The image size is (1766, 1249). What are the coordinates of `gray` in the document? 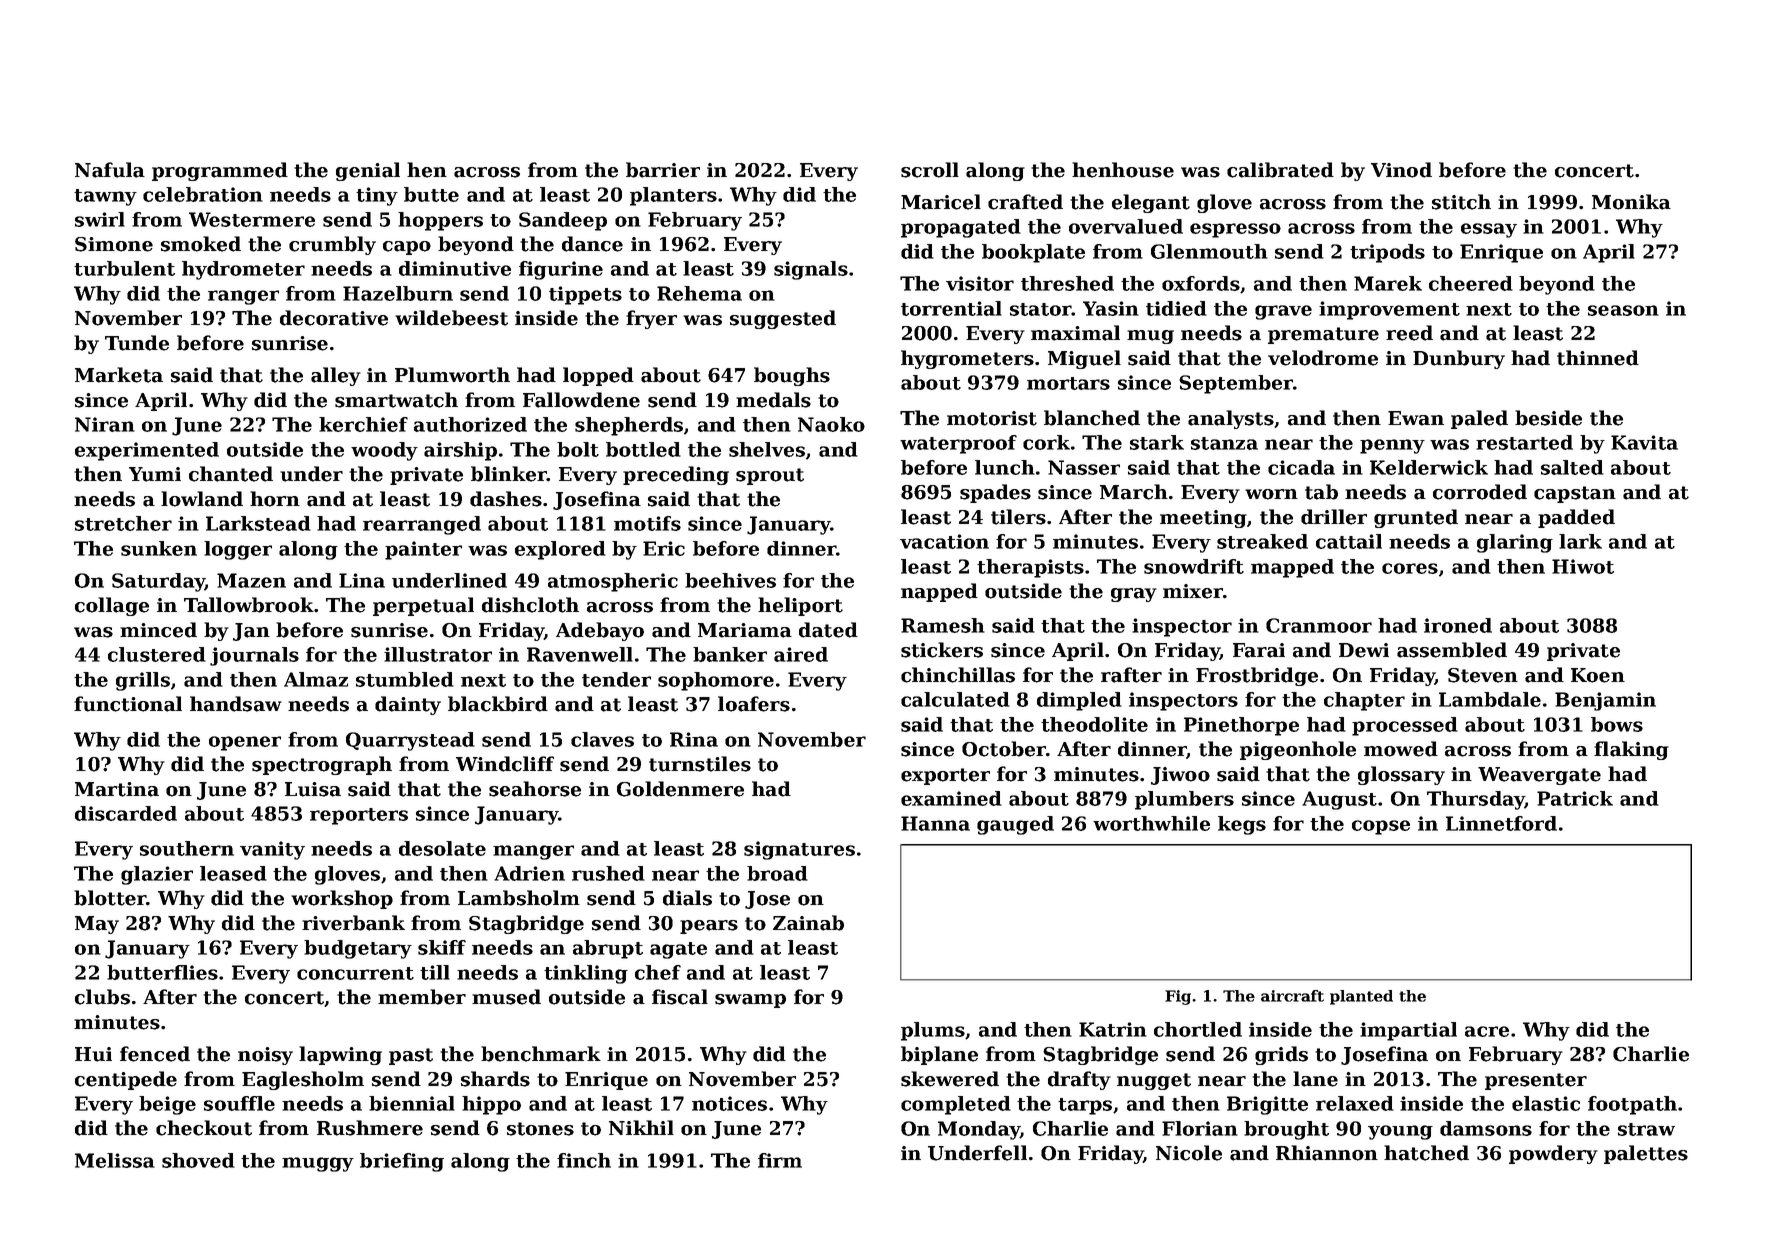 It's located at (1134, 595).
